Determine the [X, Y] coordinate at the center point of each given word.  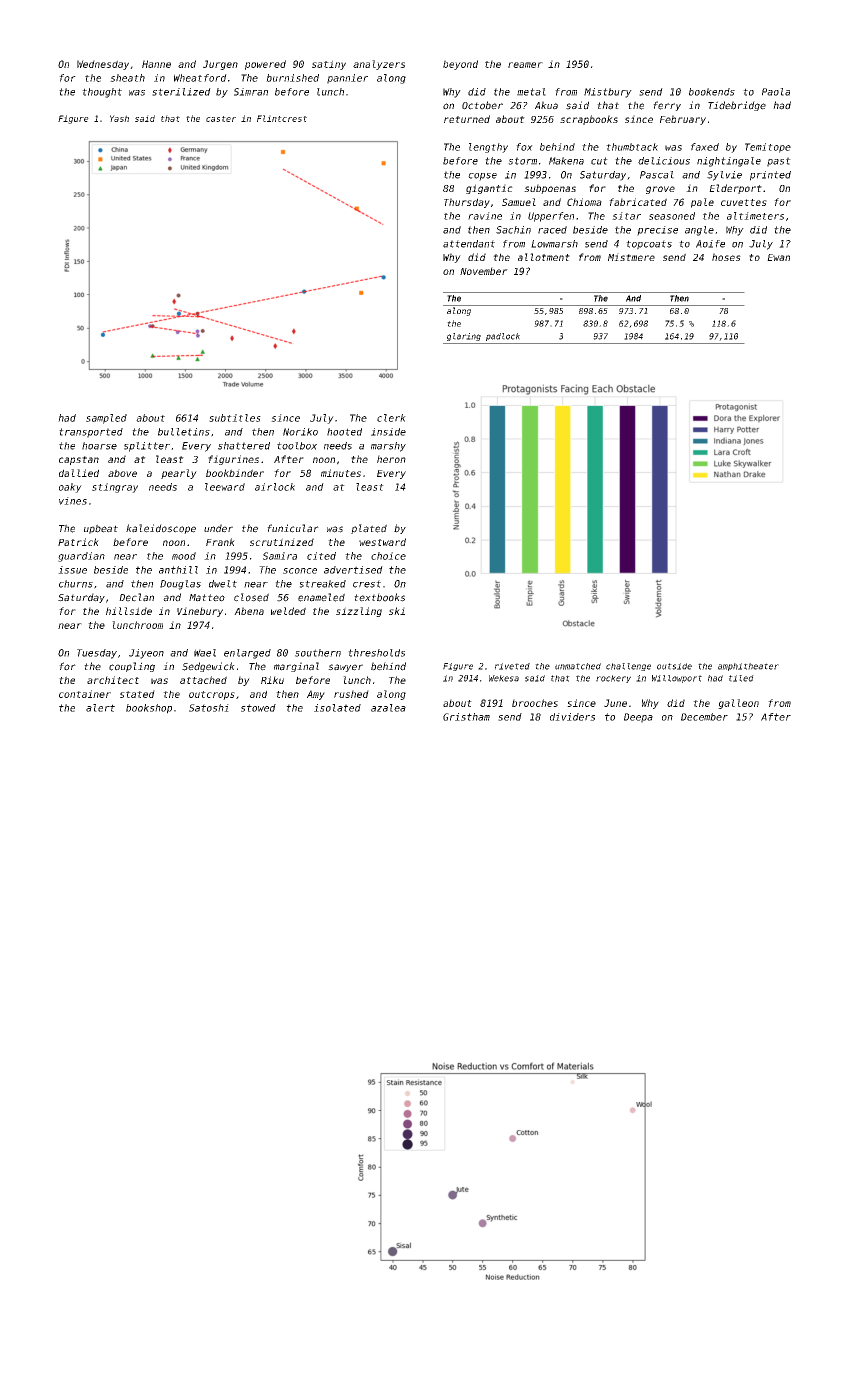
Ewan [778, 257]
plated [369, 529]
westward [382, 542]
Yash [119, 118]
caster [221, 119]
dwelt [223, 584]
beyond [460, 65]
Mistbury [608, 93]
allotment [544, 257]
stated [137, 694]
